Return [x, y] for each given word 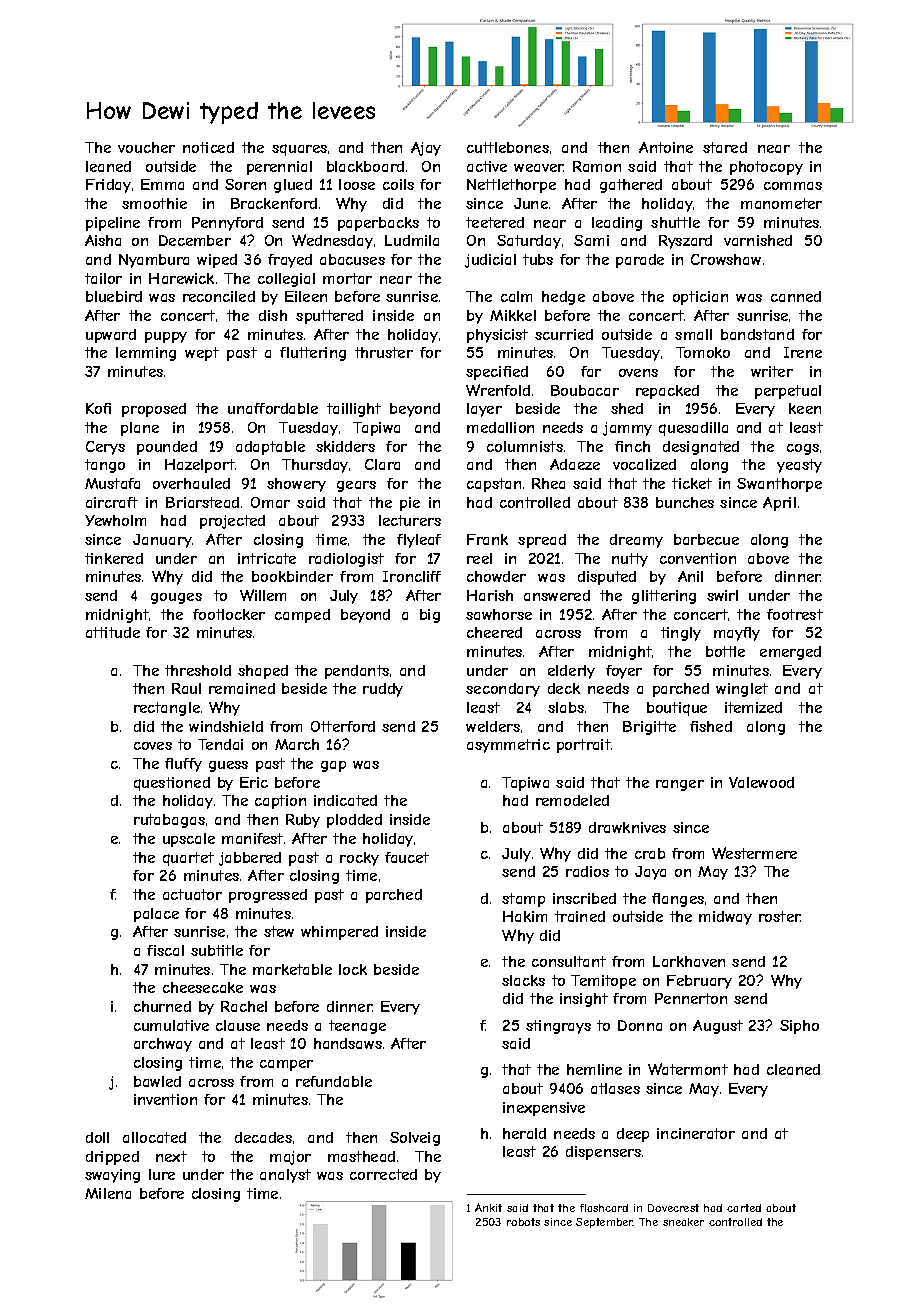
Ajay [426, 149]
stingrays [558, 1027]
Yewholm [115, 520]
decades [263, 1137]
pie [410, 504]
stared [725, 147]
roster [780, 916]
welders [493, 726]
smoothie [154, 203]
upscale [189, 840]
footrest [795, 614]
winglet [742, 690]
